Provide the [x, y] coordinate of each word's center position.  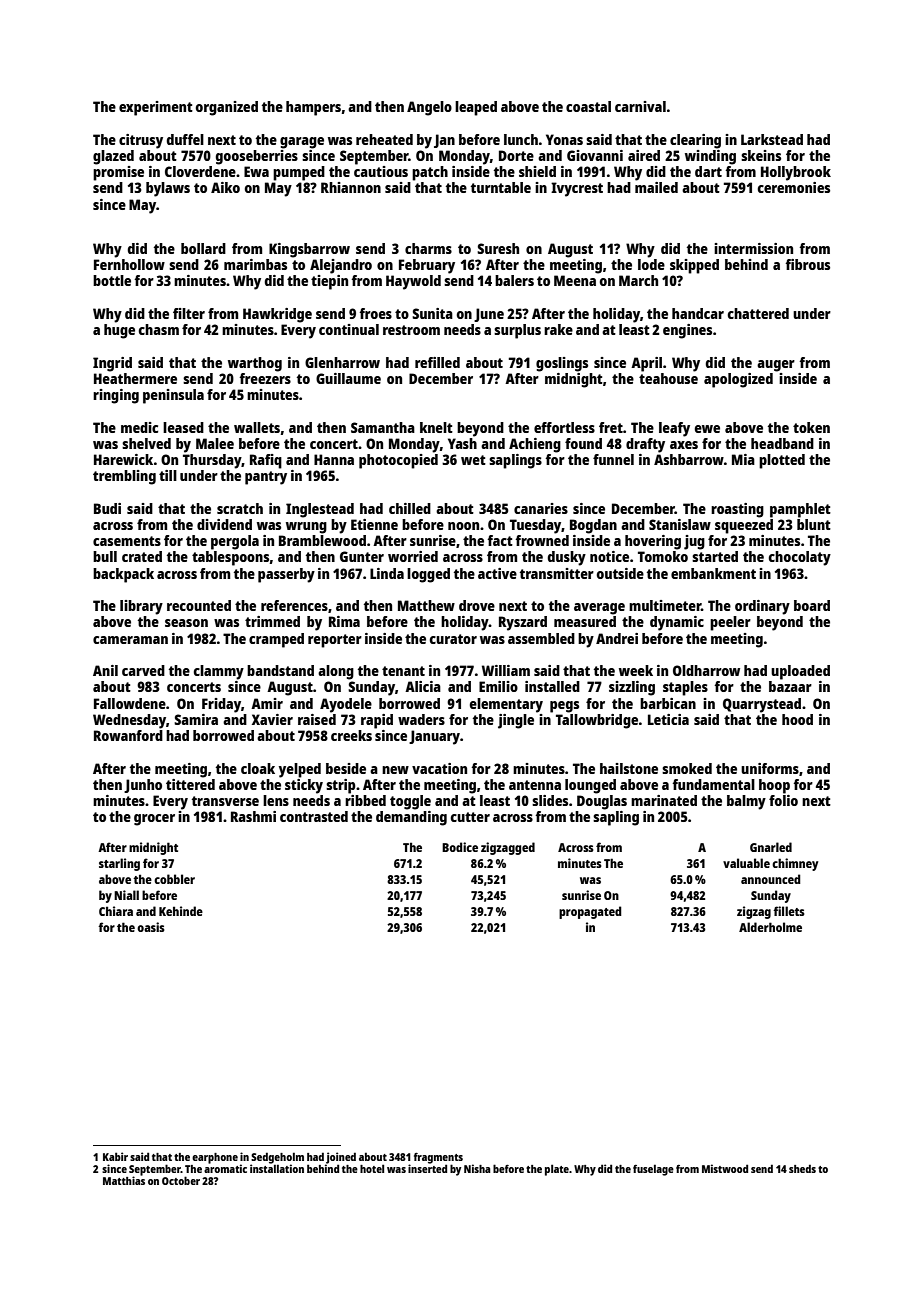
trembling [124, 477]
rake [558, 329]
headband [782, 443]
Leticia [668, 719]
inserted [427, 1168]
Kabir [115, 1156]
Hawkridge [277, 315]
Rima [344, 621]
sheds [802, 1168]
